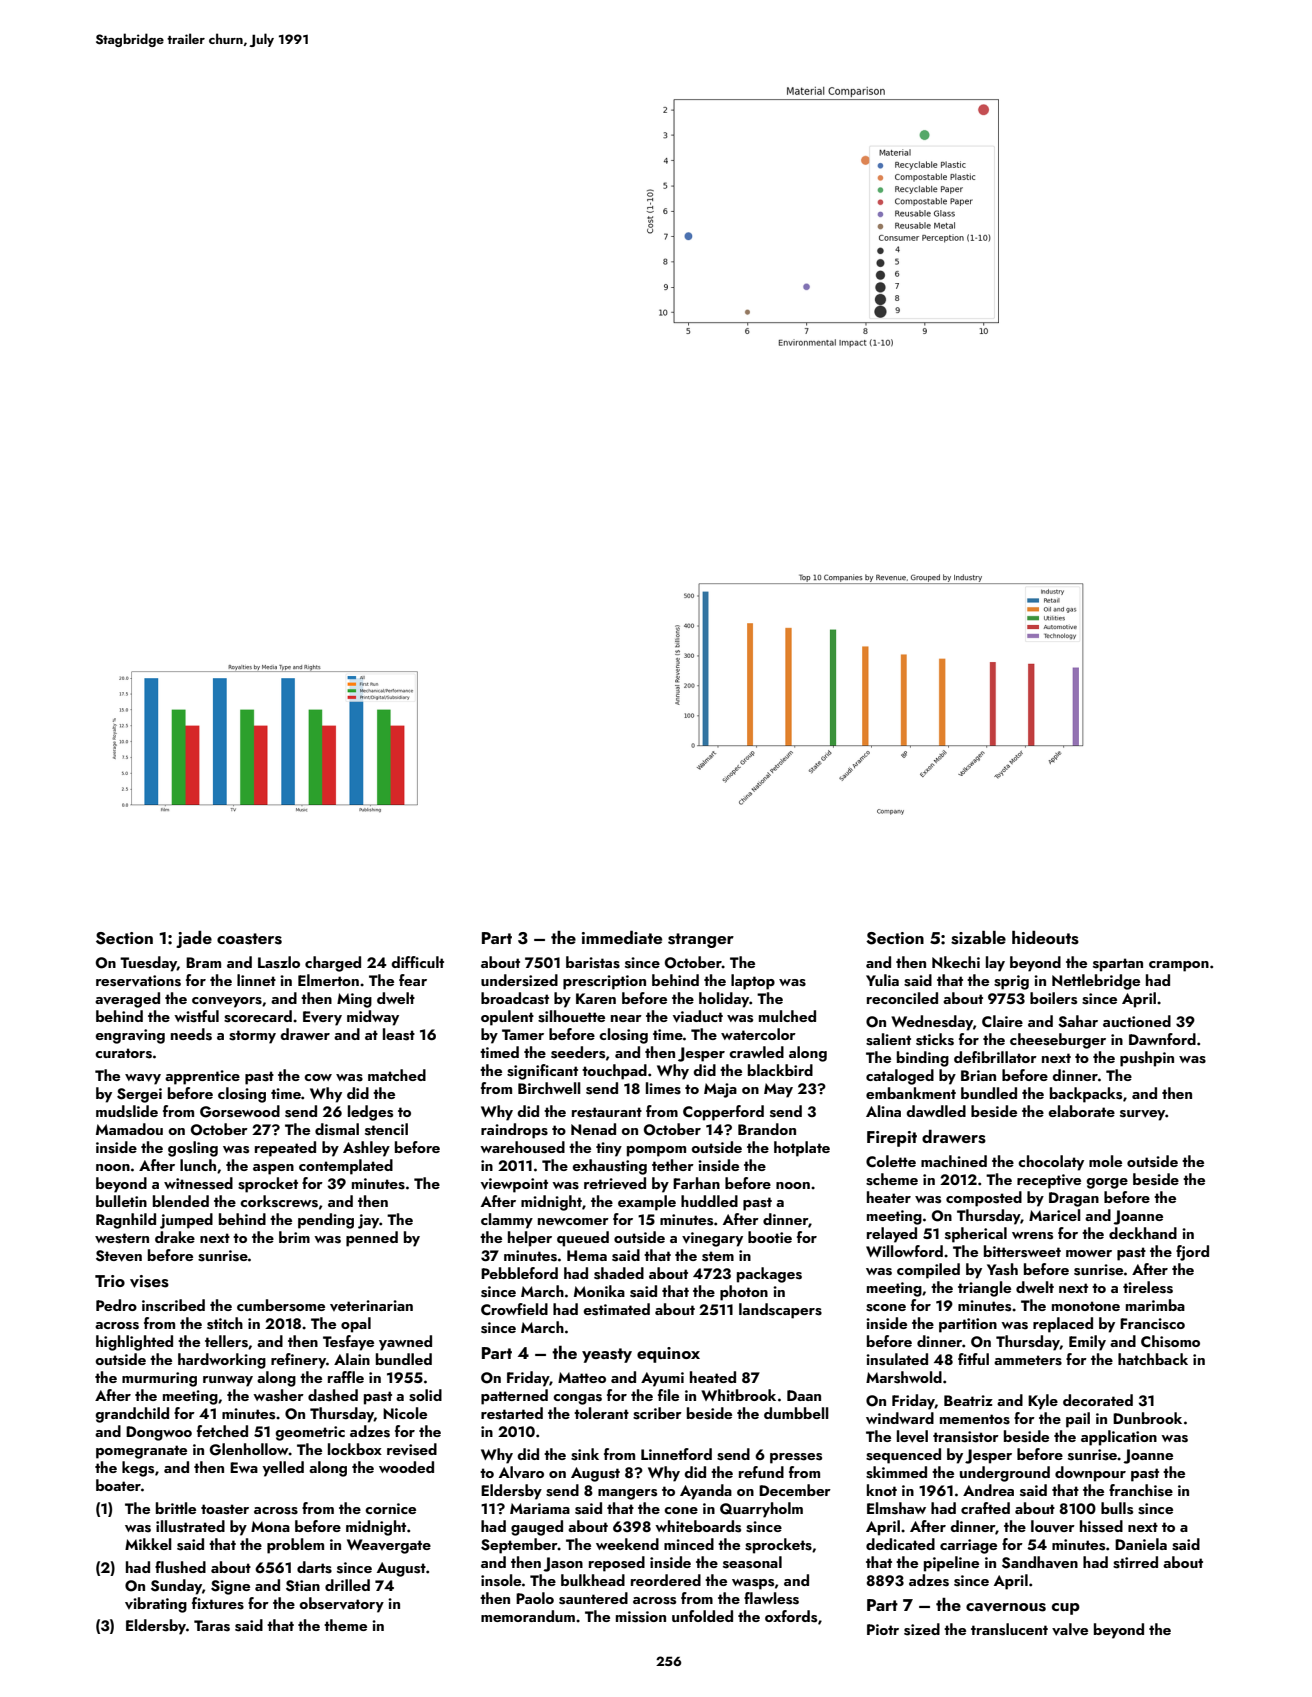 Image resolution: width=1312 pixels, height=1697 pixels. I want to click on vibrating, so click(156, 1605).
